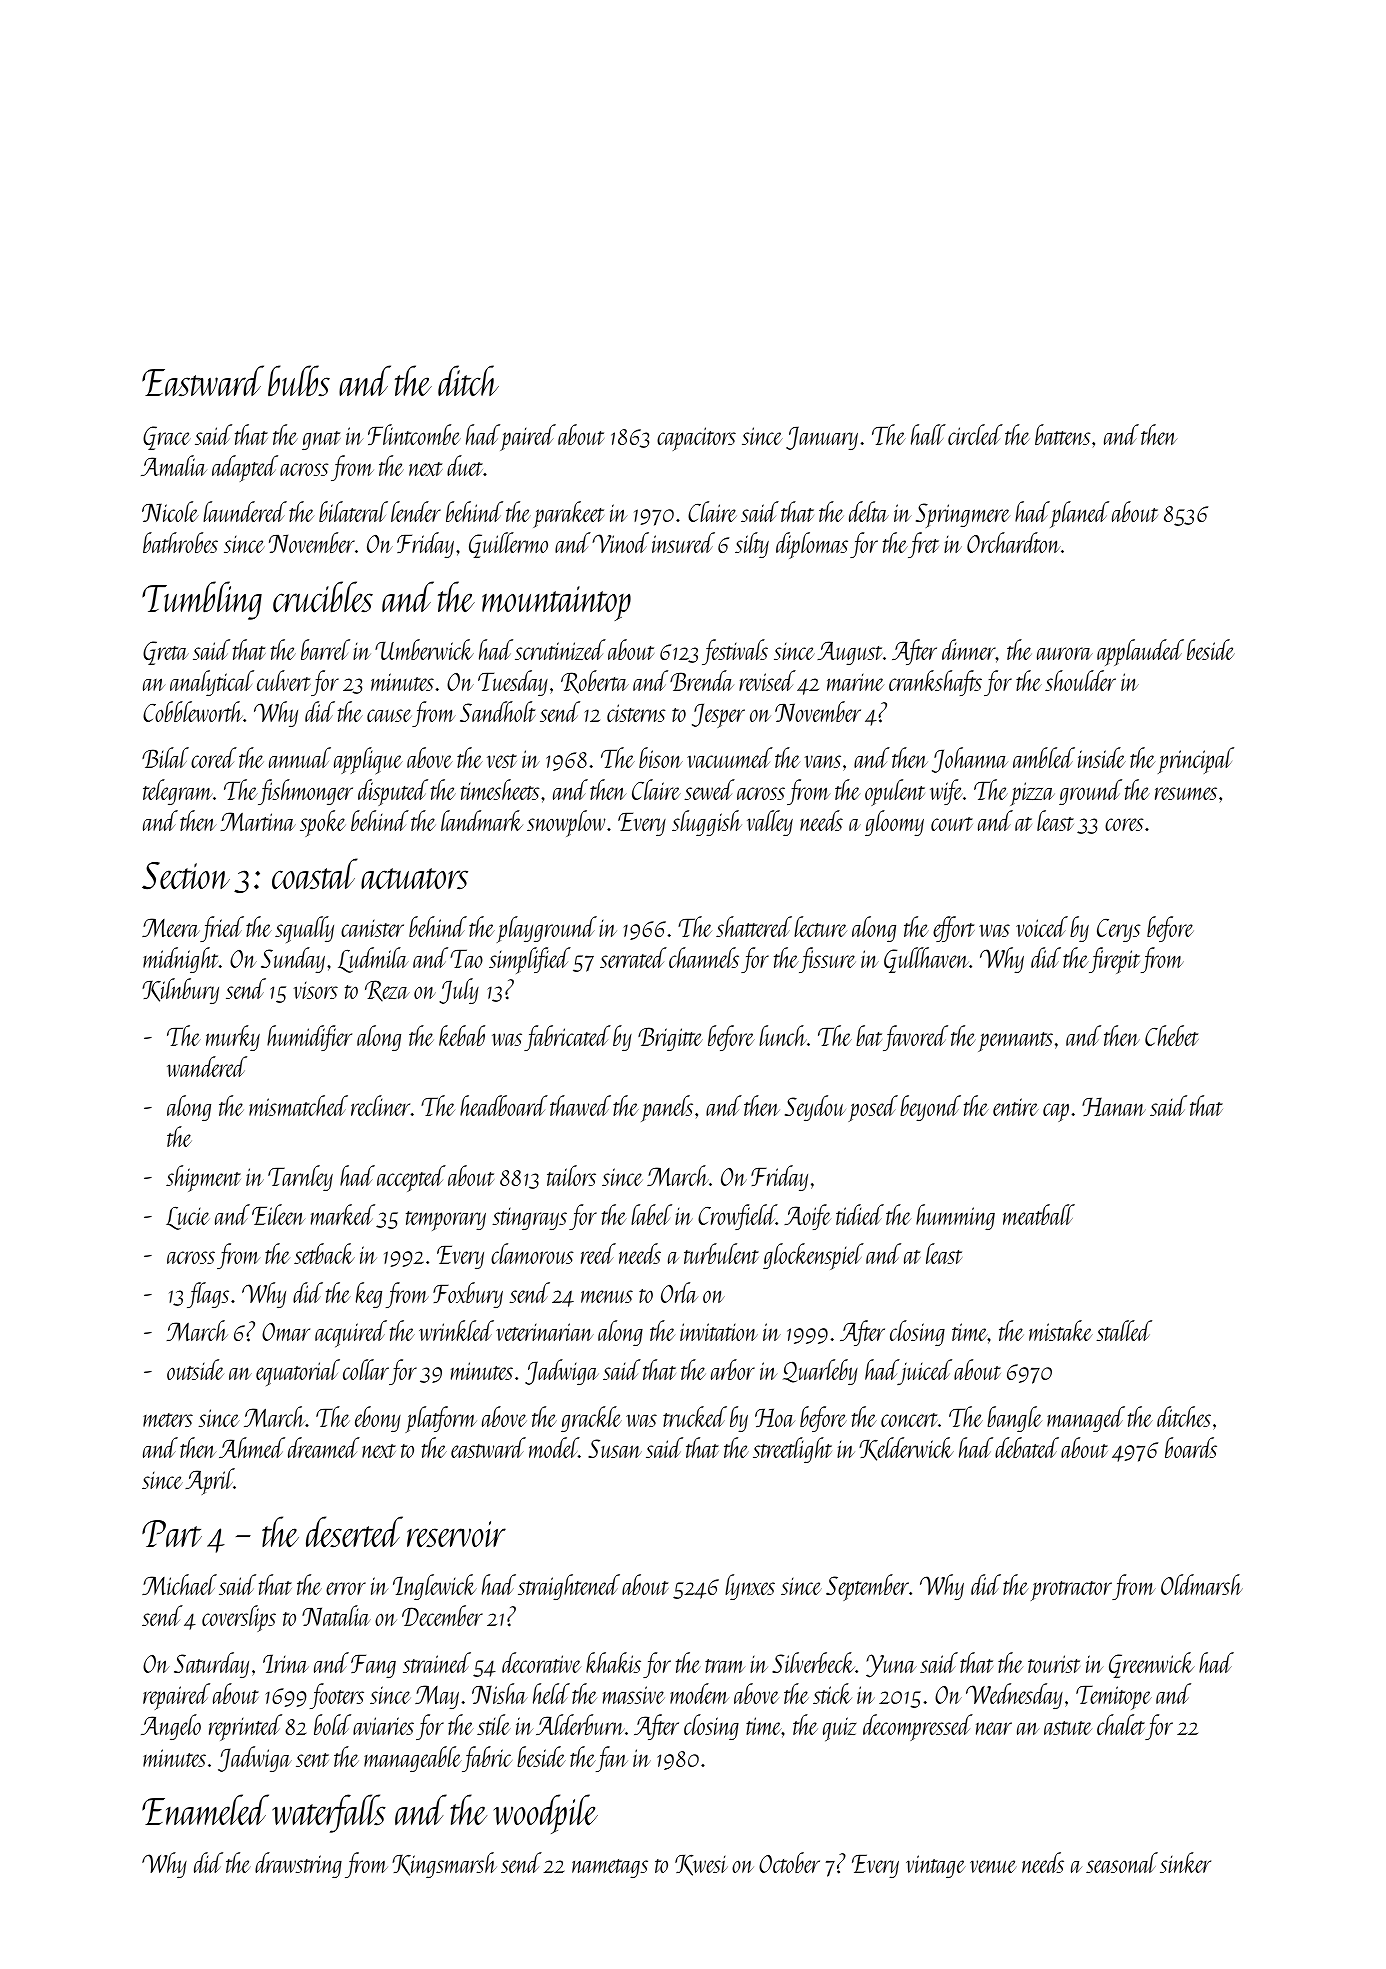 The width and height of the screenshot is (1386, 1969). I want to click on recliner, so click(381, 1105).
